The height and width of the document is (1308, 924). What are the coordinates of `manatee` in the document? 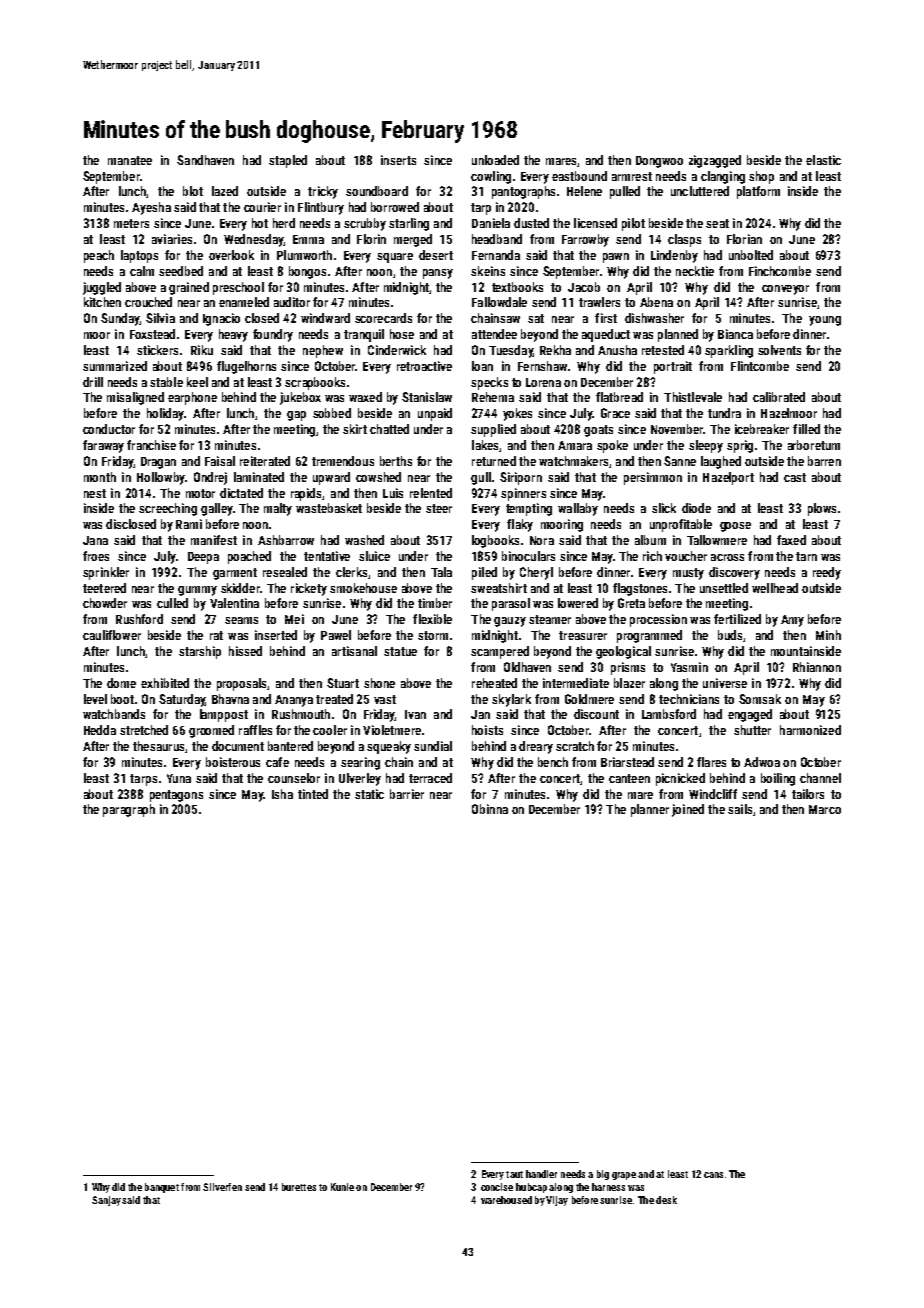 It's located at (130, 160).
